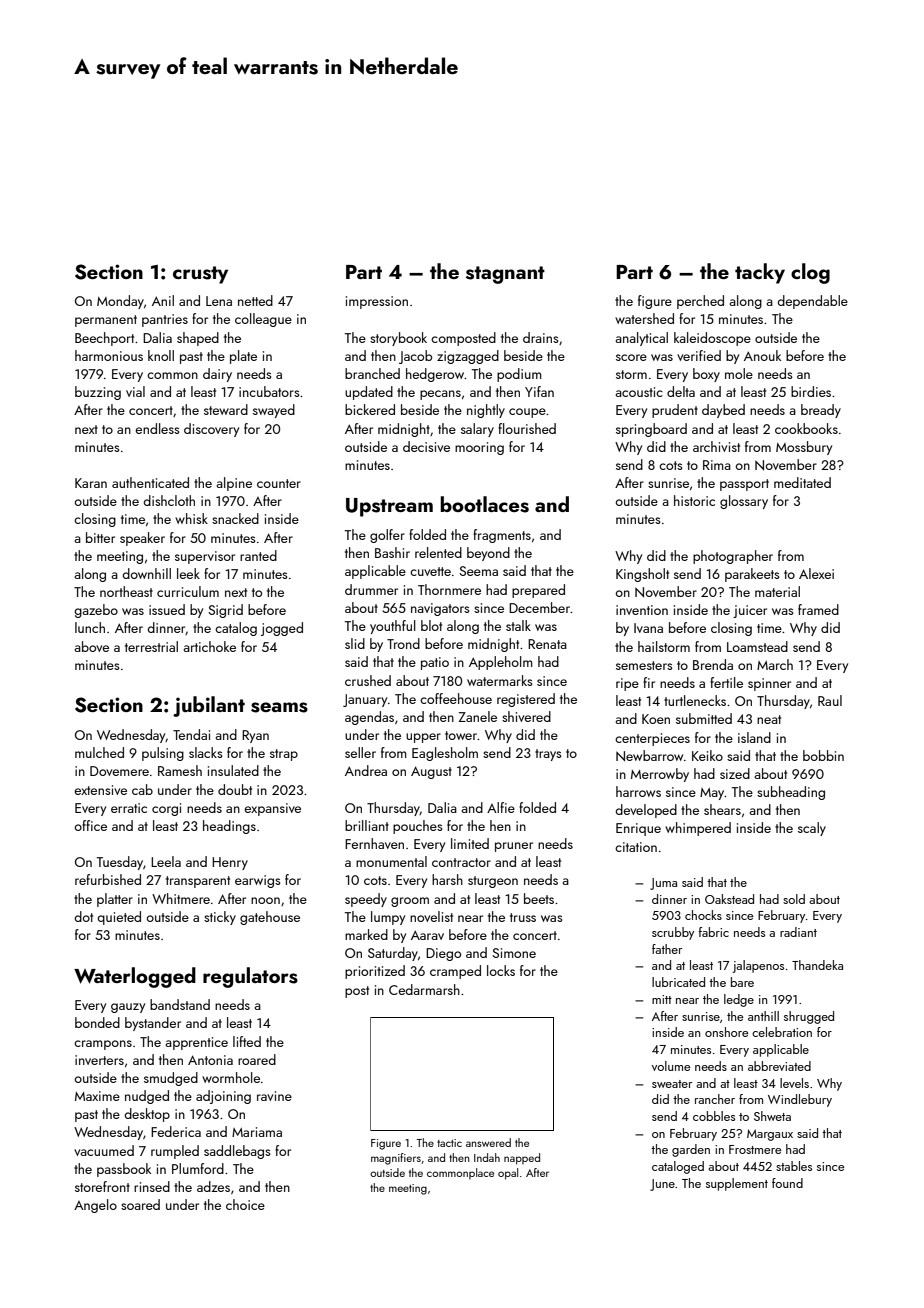  What do you see at coordinates (102, 1186) in the screenshot?
I see `storefront` at bounding box center [102, 1186].
